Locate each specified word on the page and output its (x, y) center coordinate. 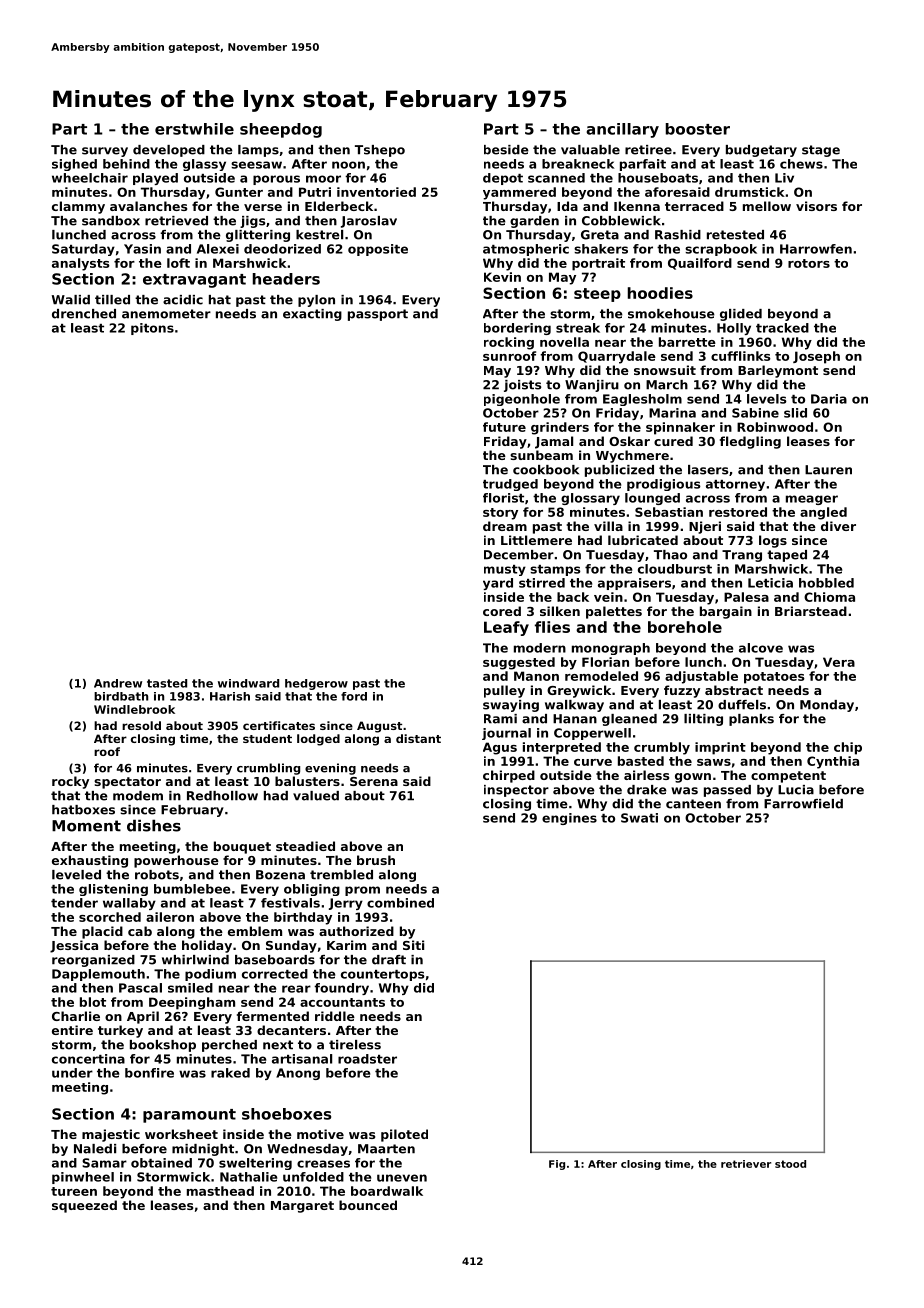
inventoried (376, 192)
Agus (500, 748)
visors (816, 206)
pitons (152, 329)
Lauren (828, 470)
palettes (614, 612)
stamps (555, 570)
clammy (78, 207)
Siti (413, 945)
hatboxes (83, 810)
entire (72, 1030)
